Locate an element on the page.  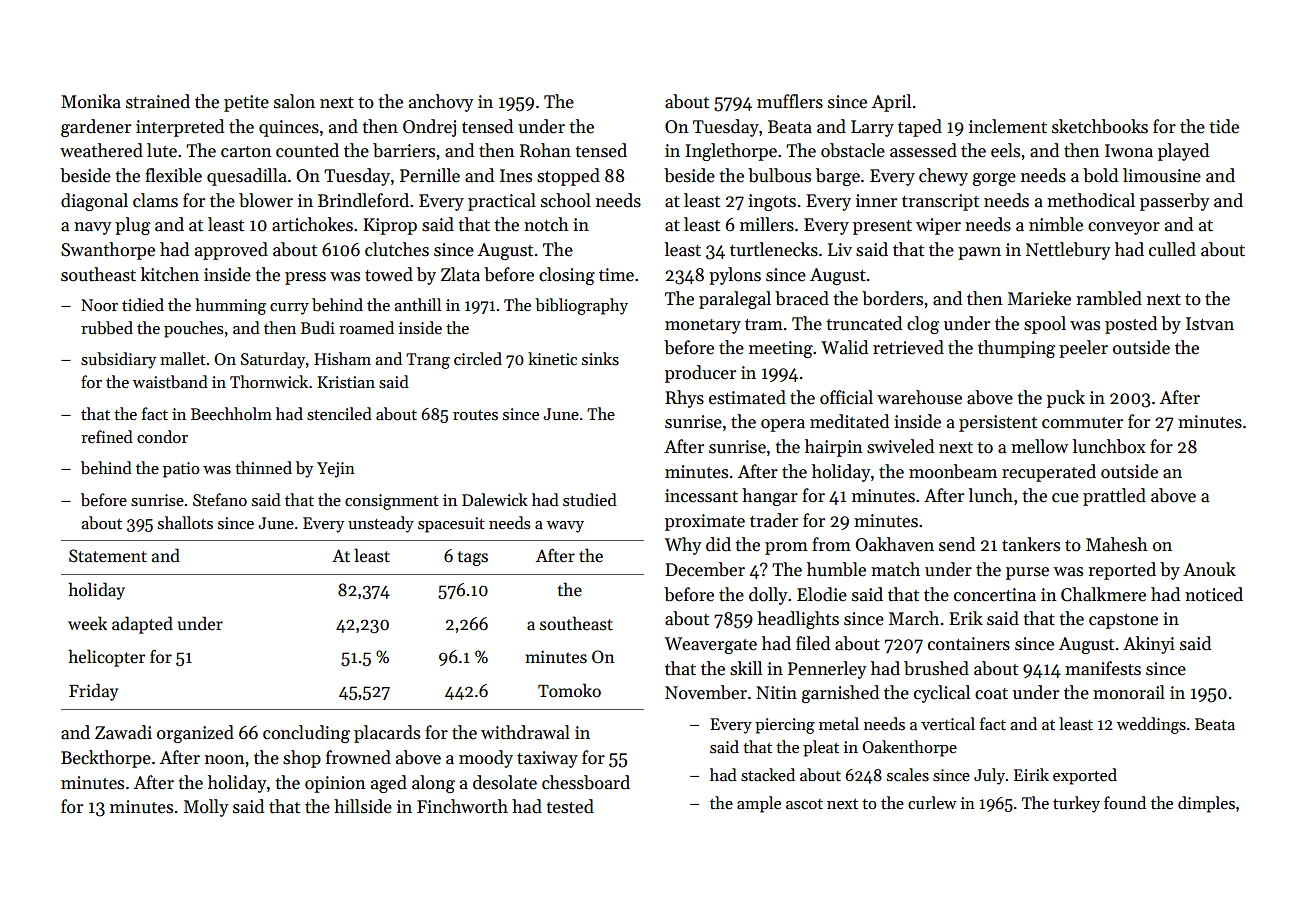
Kiprop is located at coordinates (390, 226).
